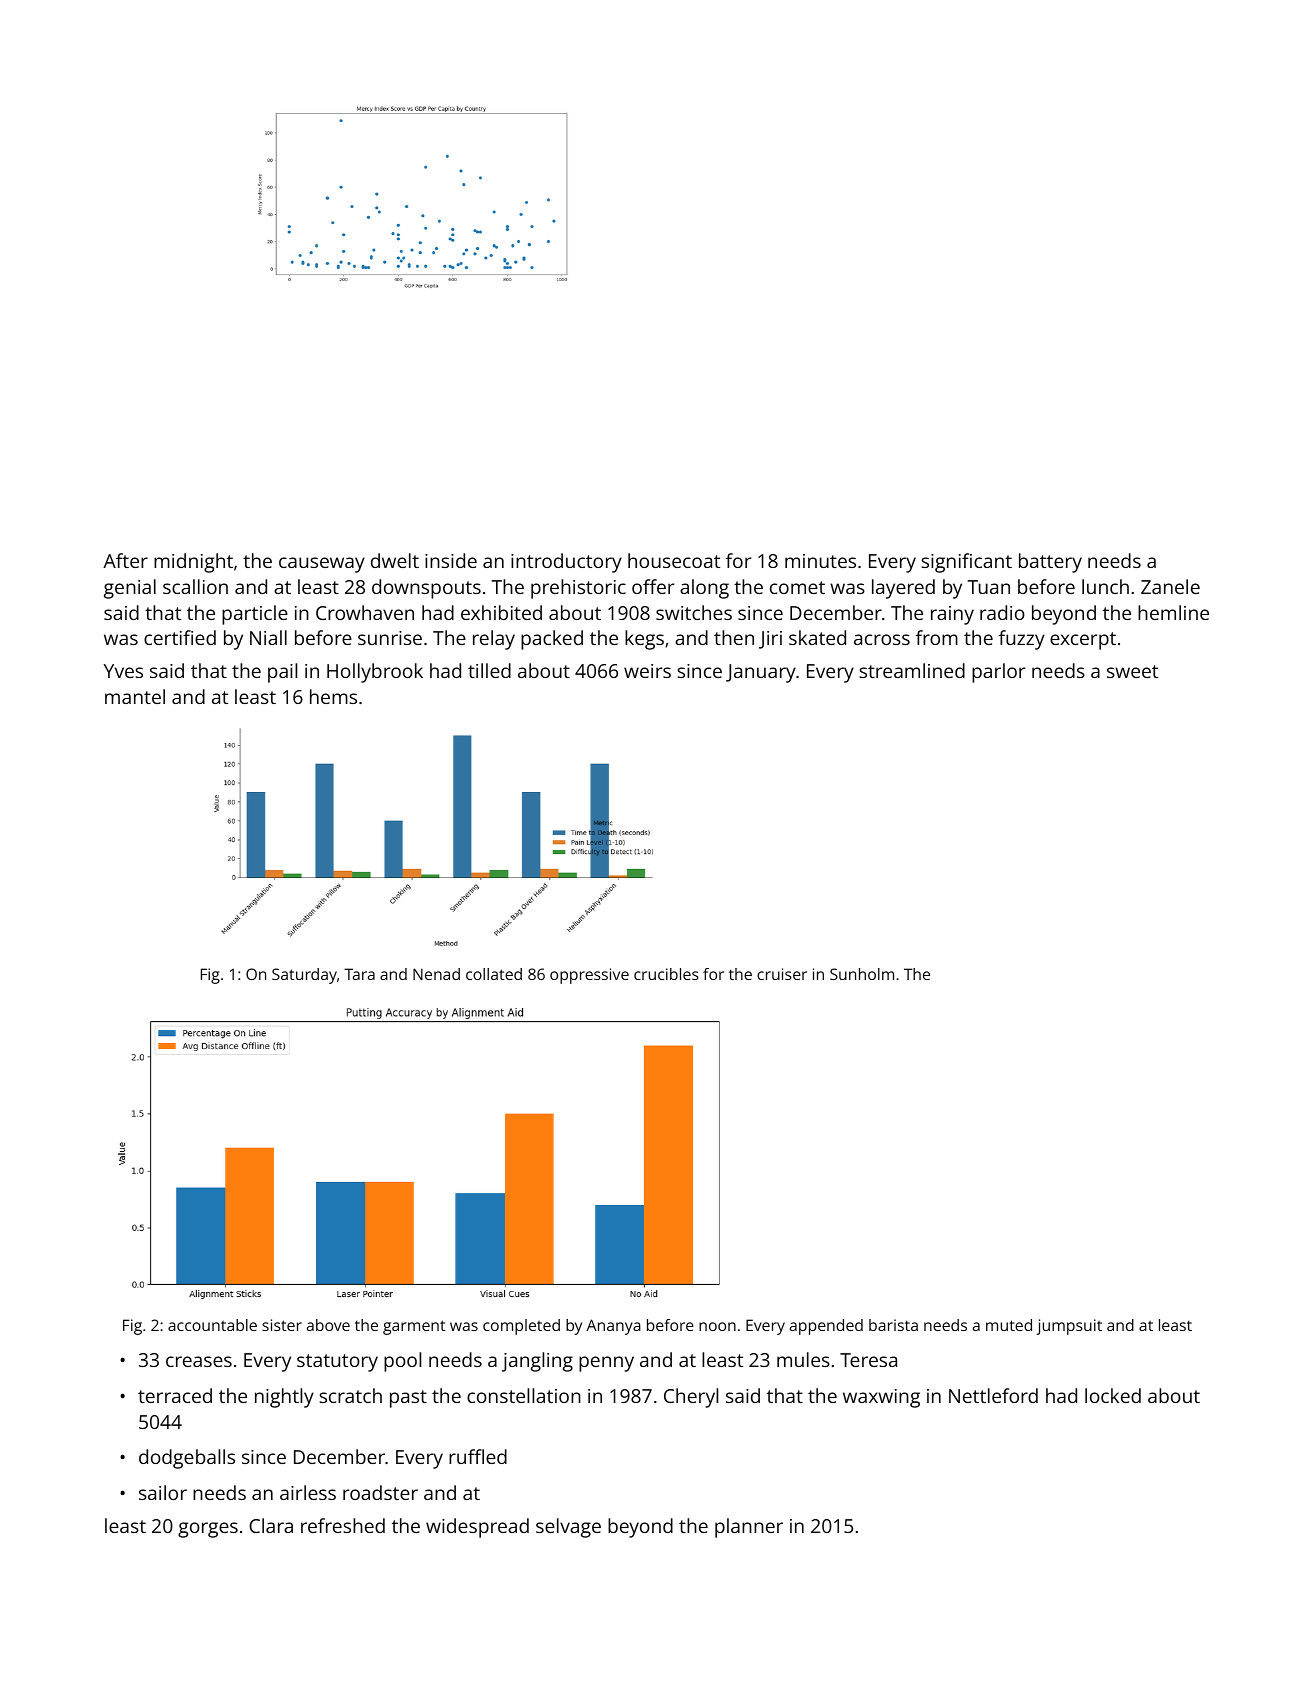 The height and width of the page is (1701, 1314). Describe the element at coordinates (1050, 563) in the page. I see `battery` at that location.
